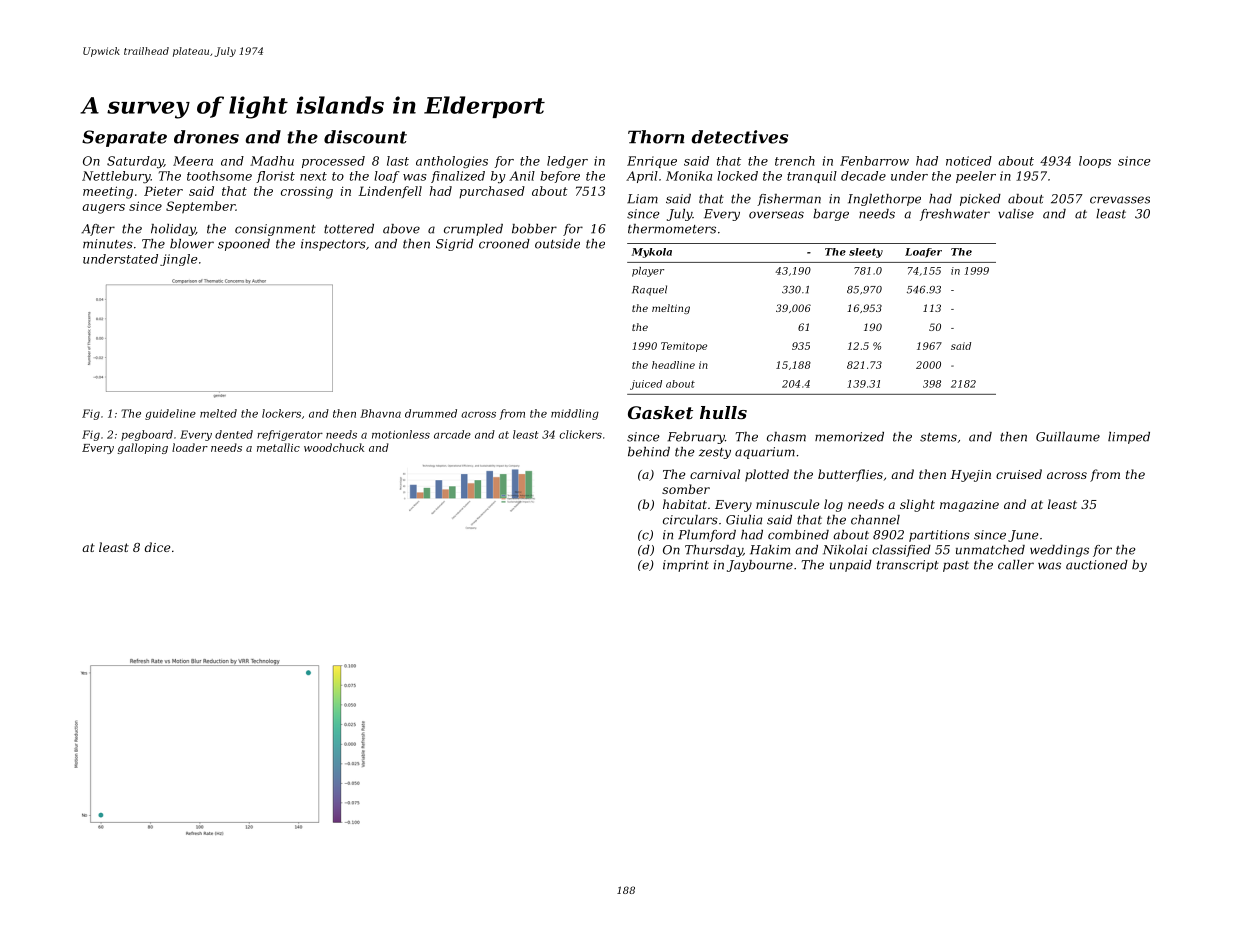  What do you see at coordinates (686, 566) in the image?
I see `imprint` at bounding box center [686, 566].
